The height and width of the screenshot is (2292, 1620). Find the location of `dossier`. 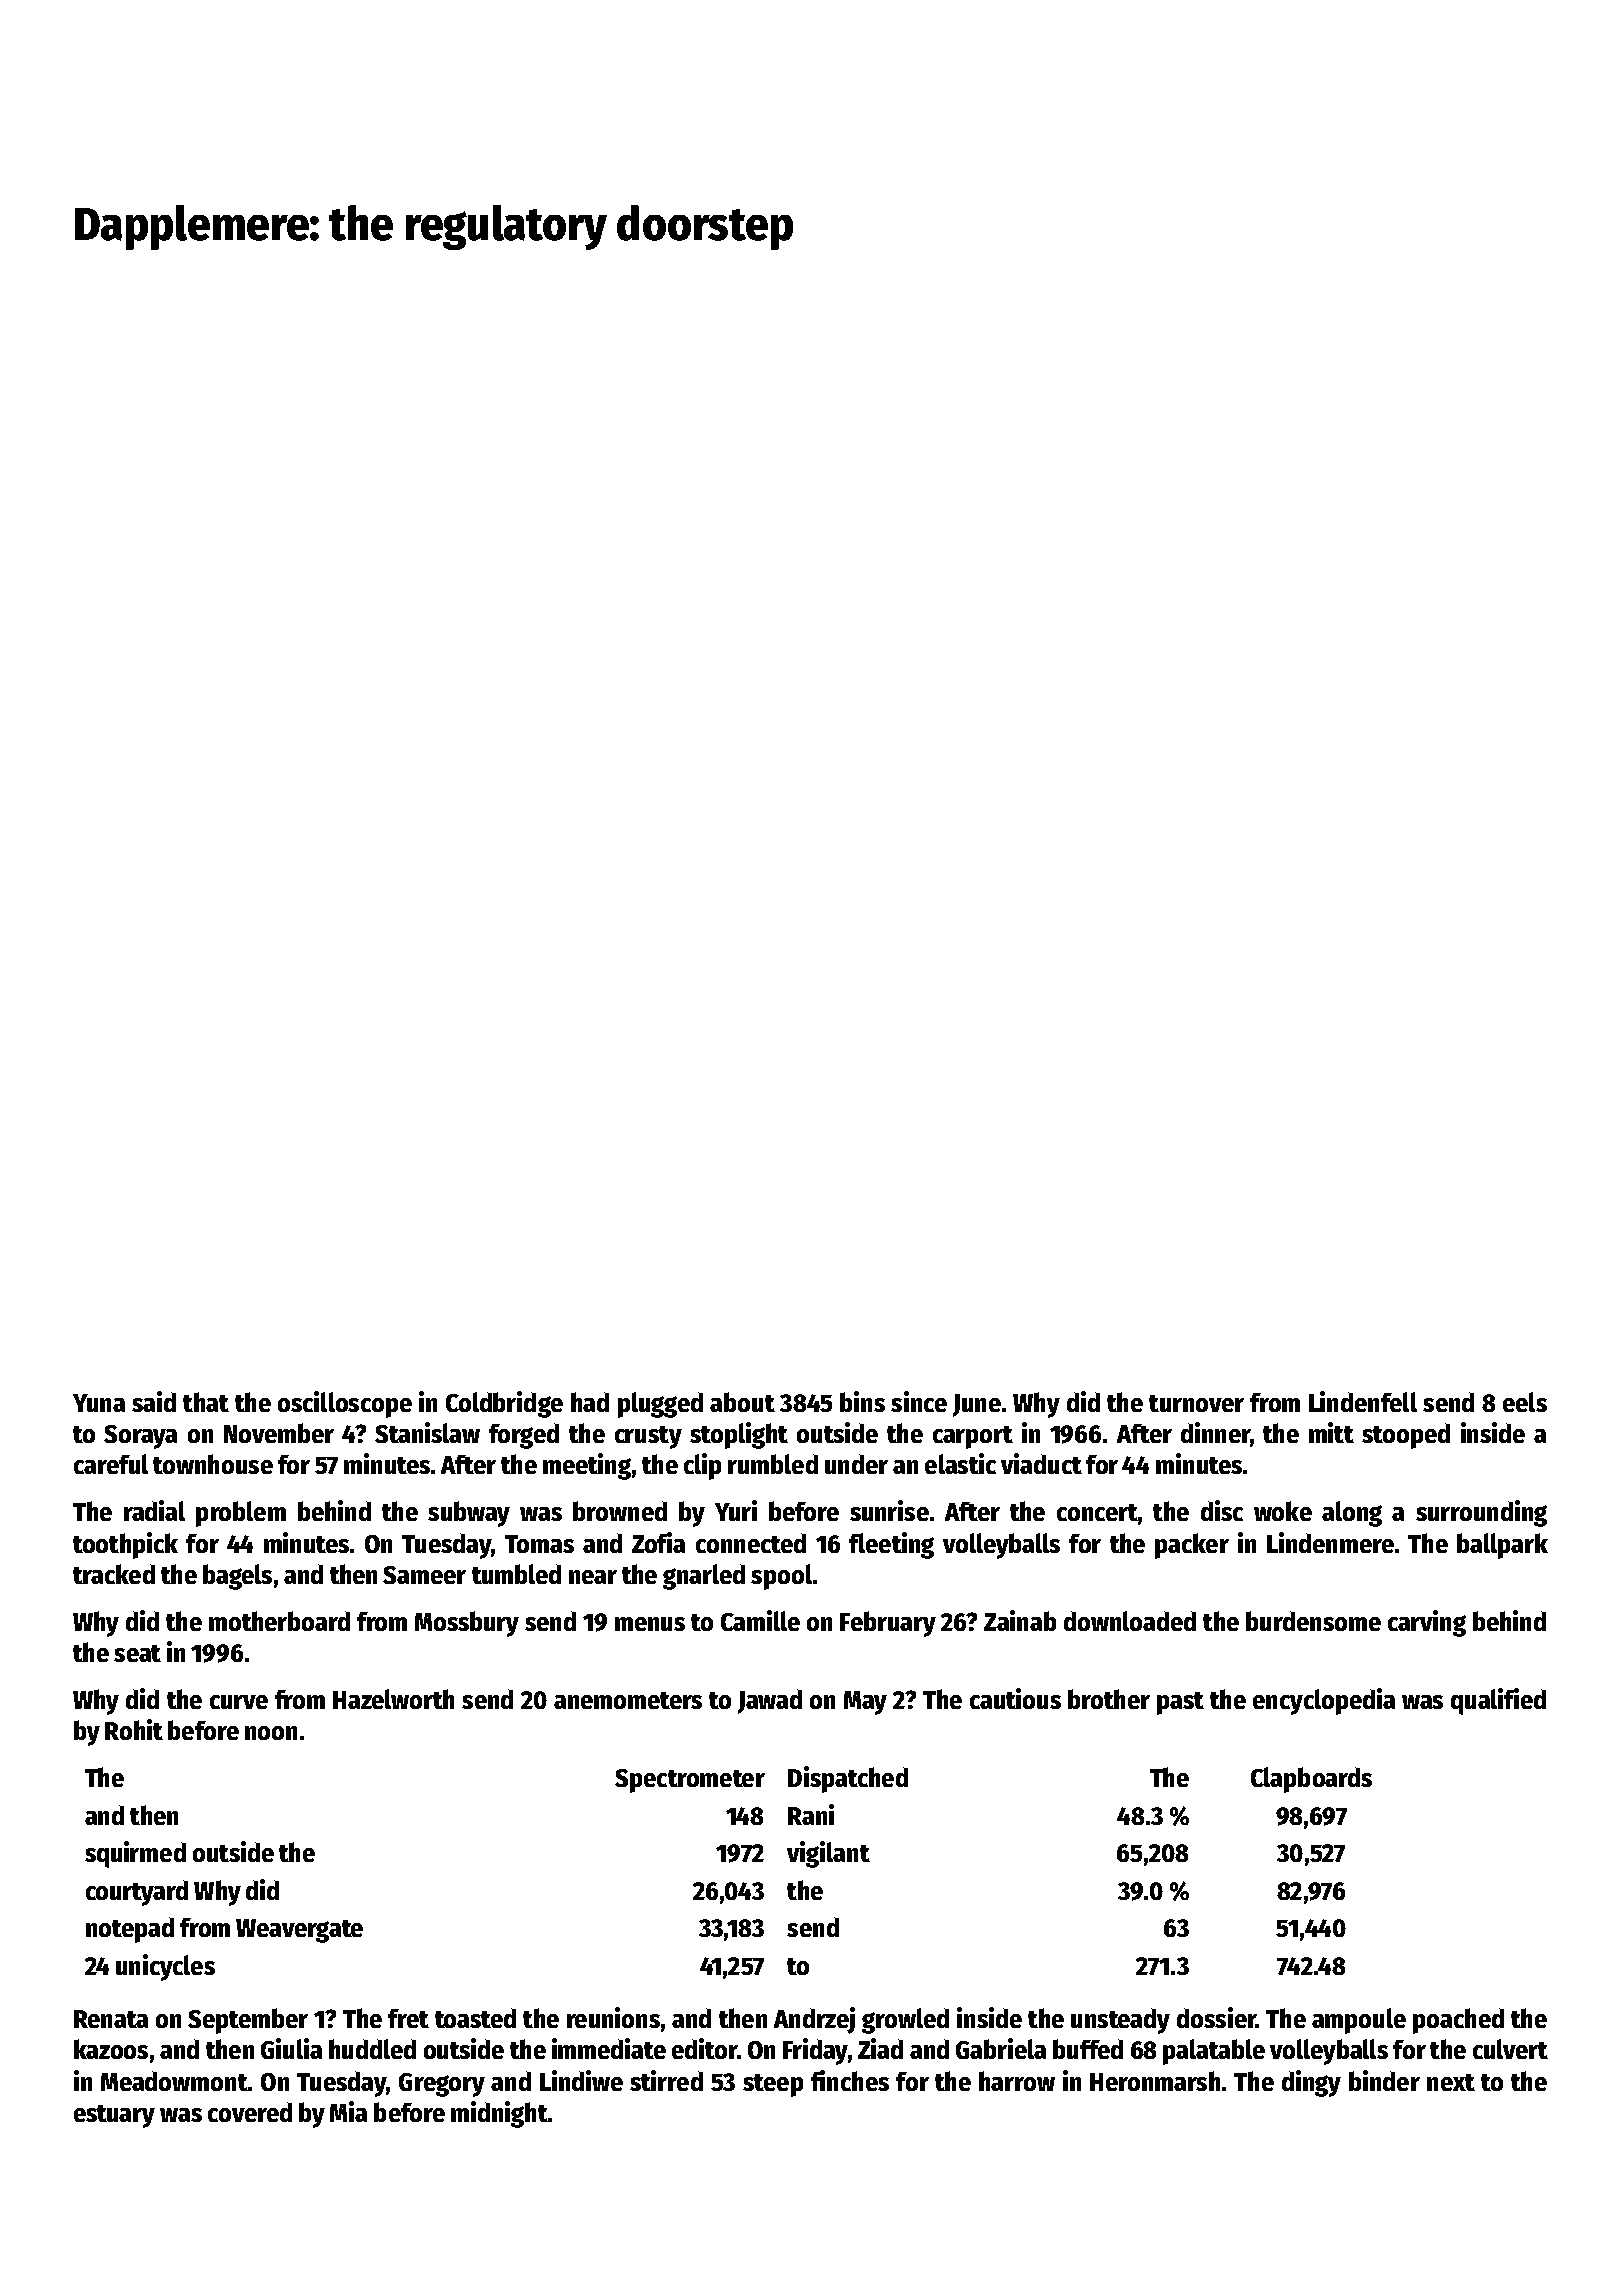

dossier is located at coordinates (1216, 2017).
